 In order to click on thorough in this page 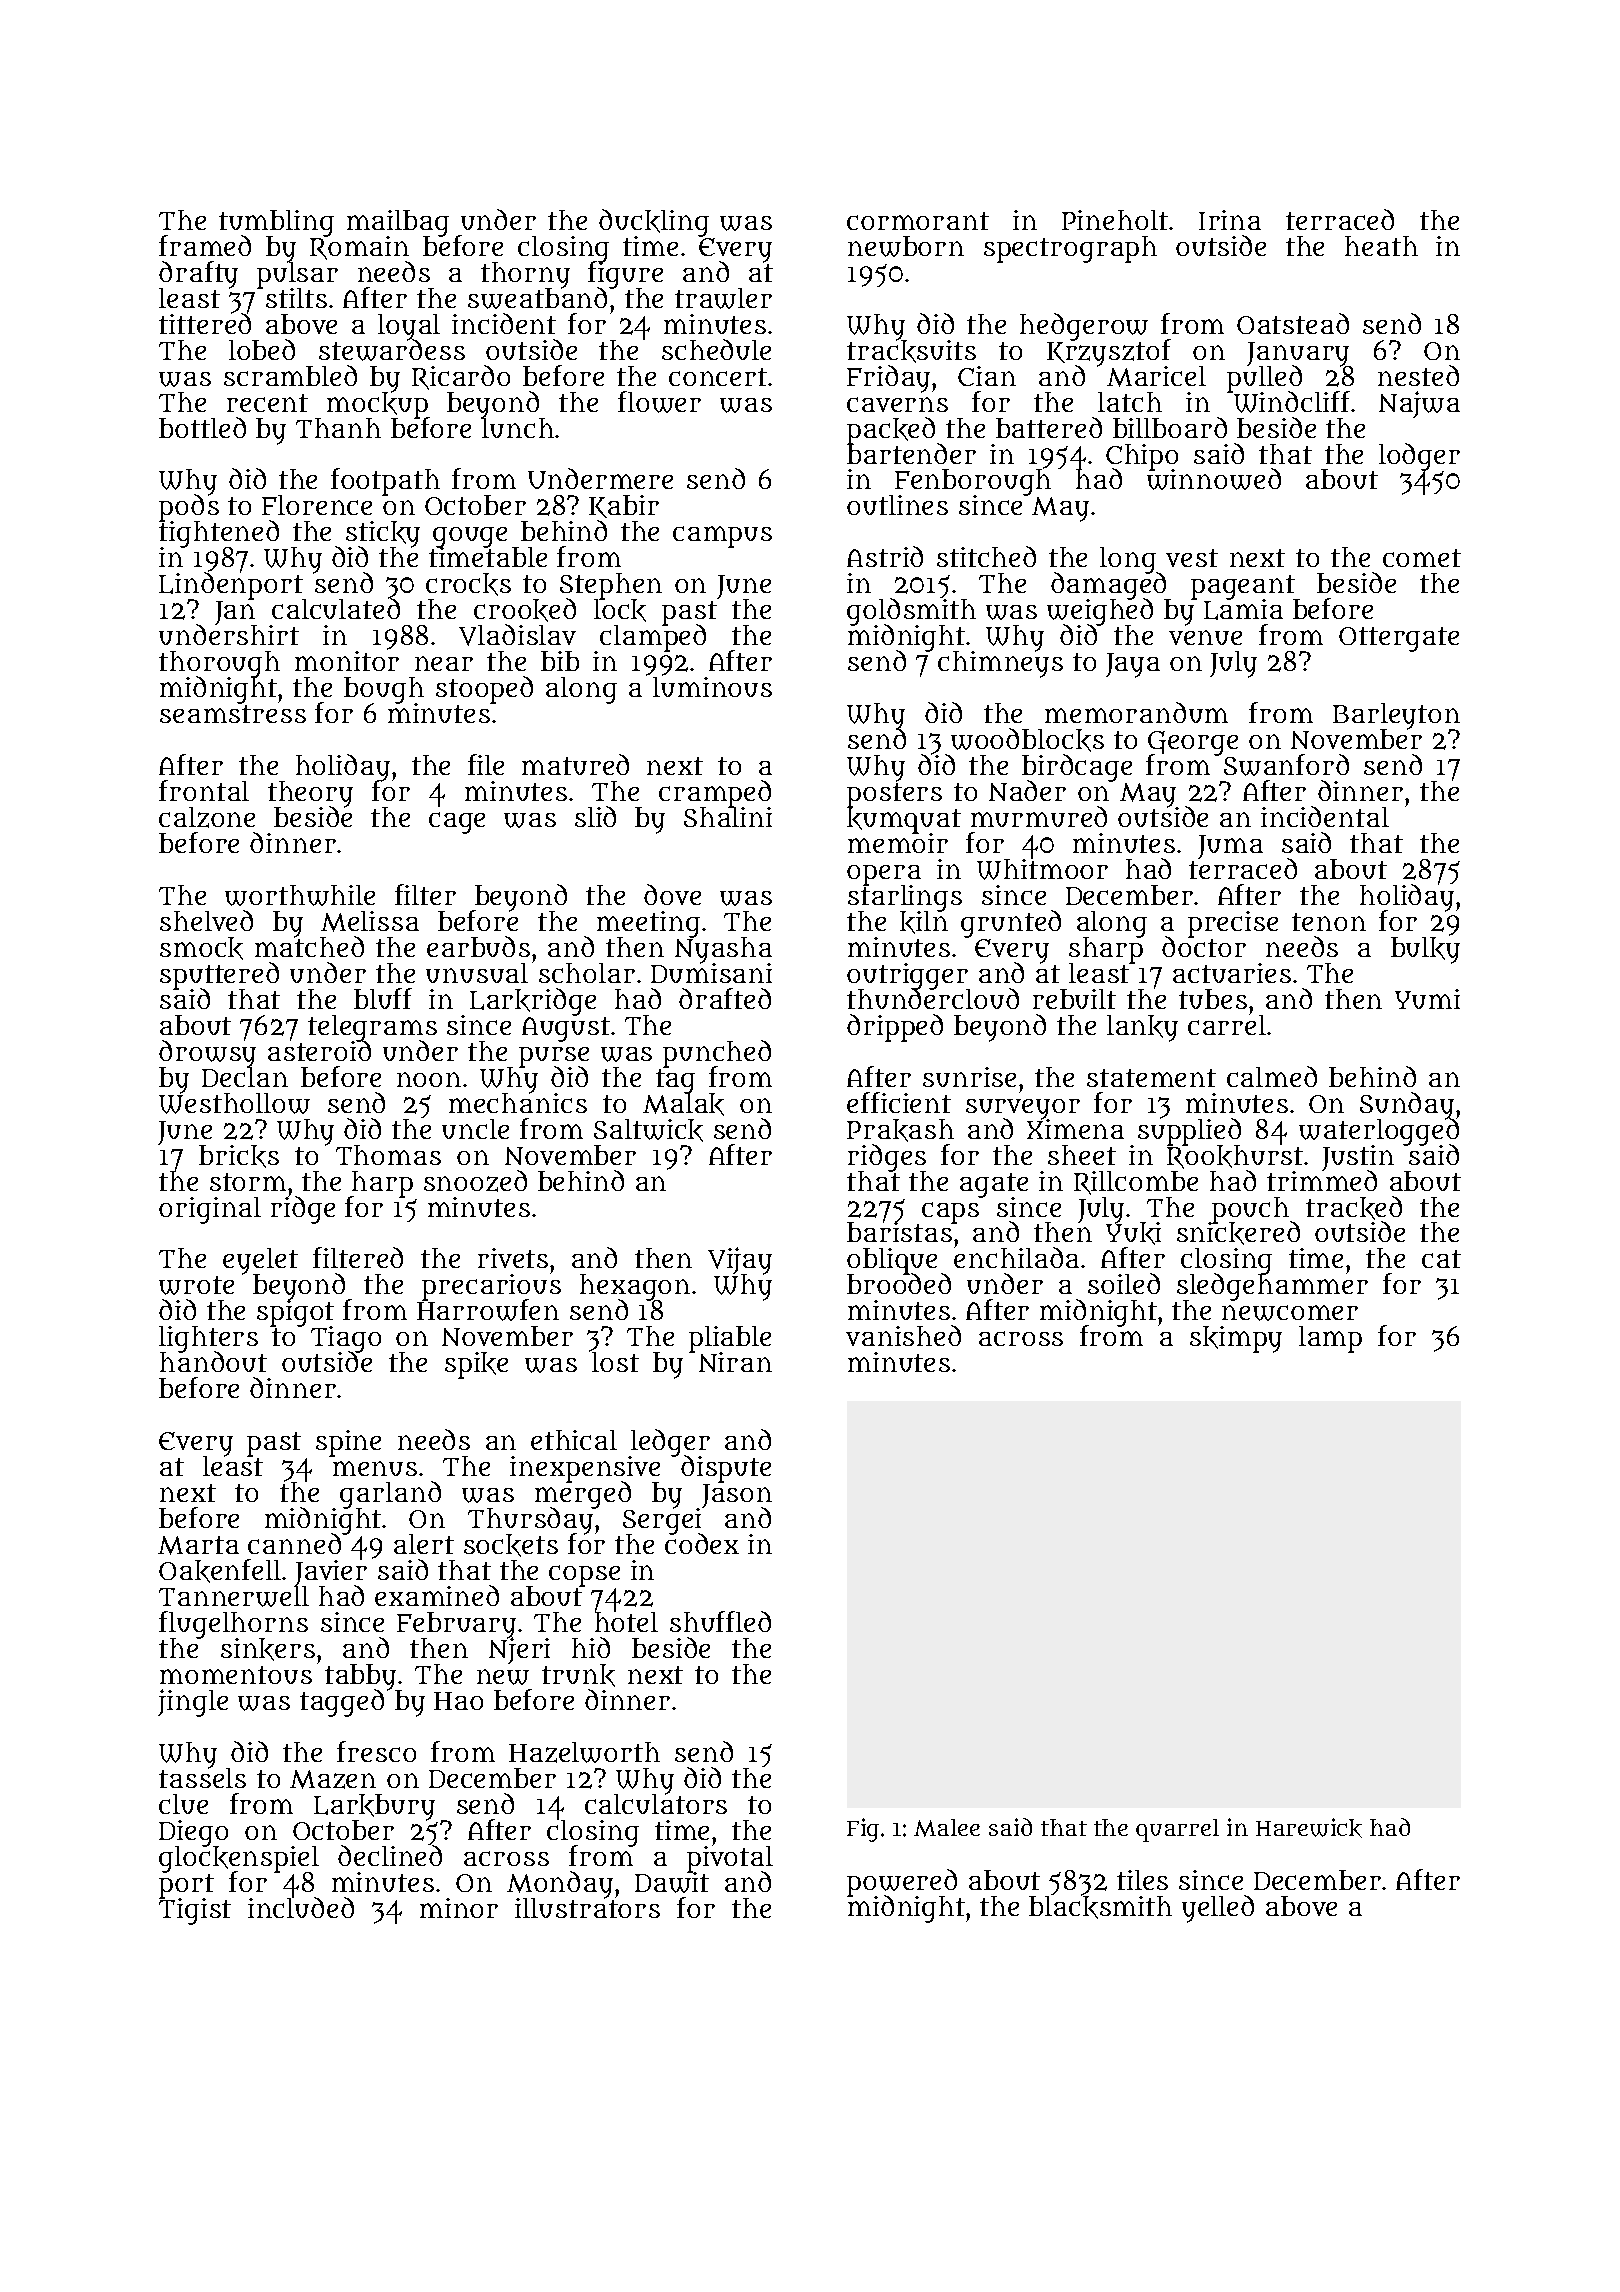, I will do `click(219, 664)`.
